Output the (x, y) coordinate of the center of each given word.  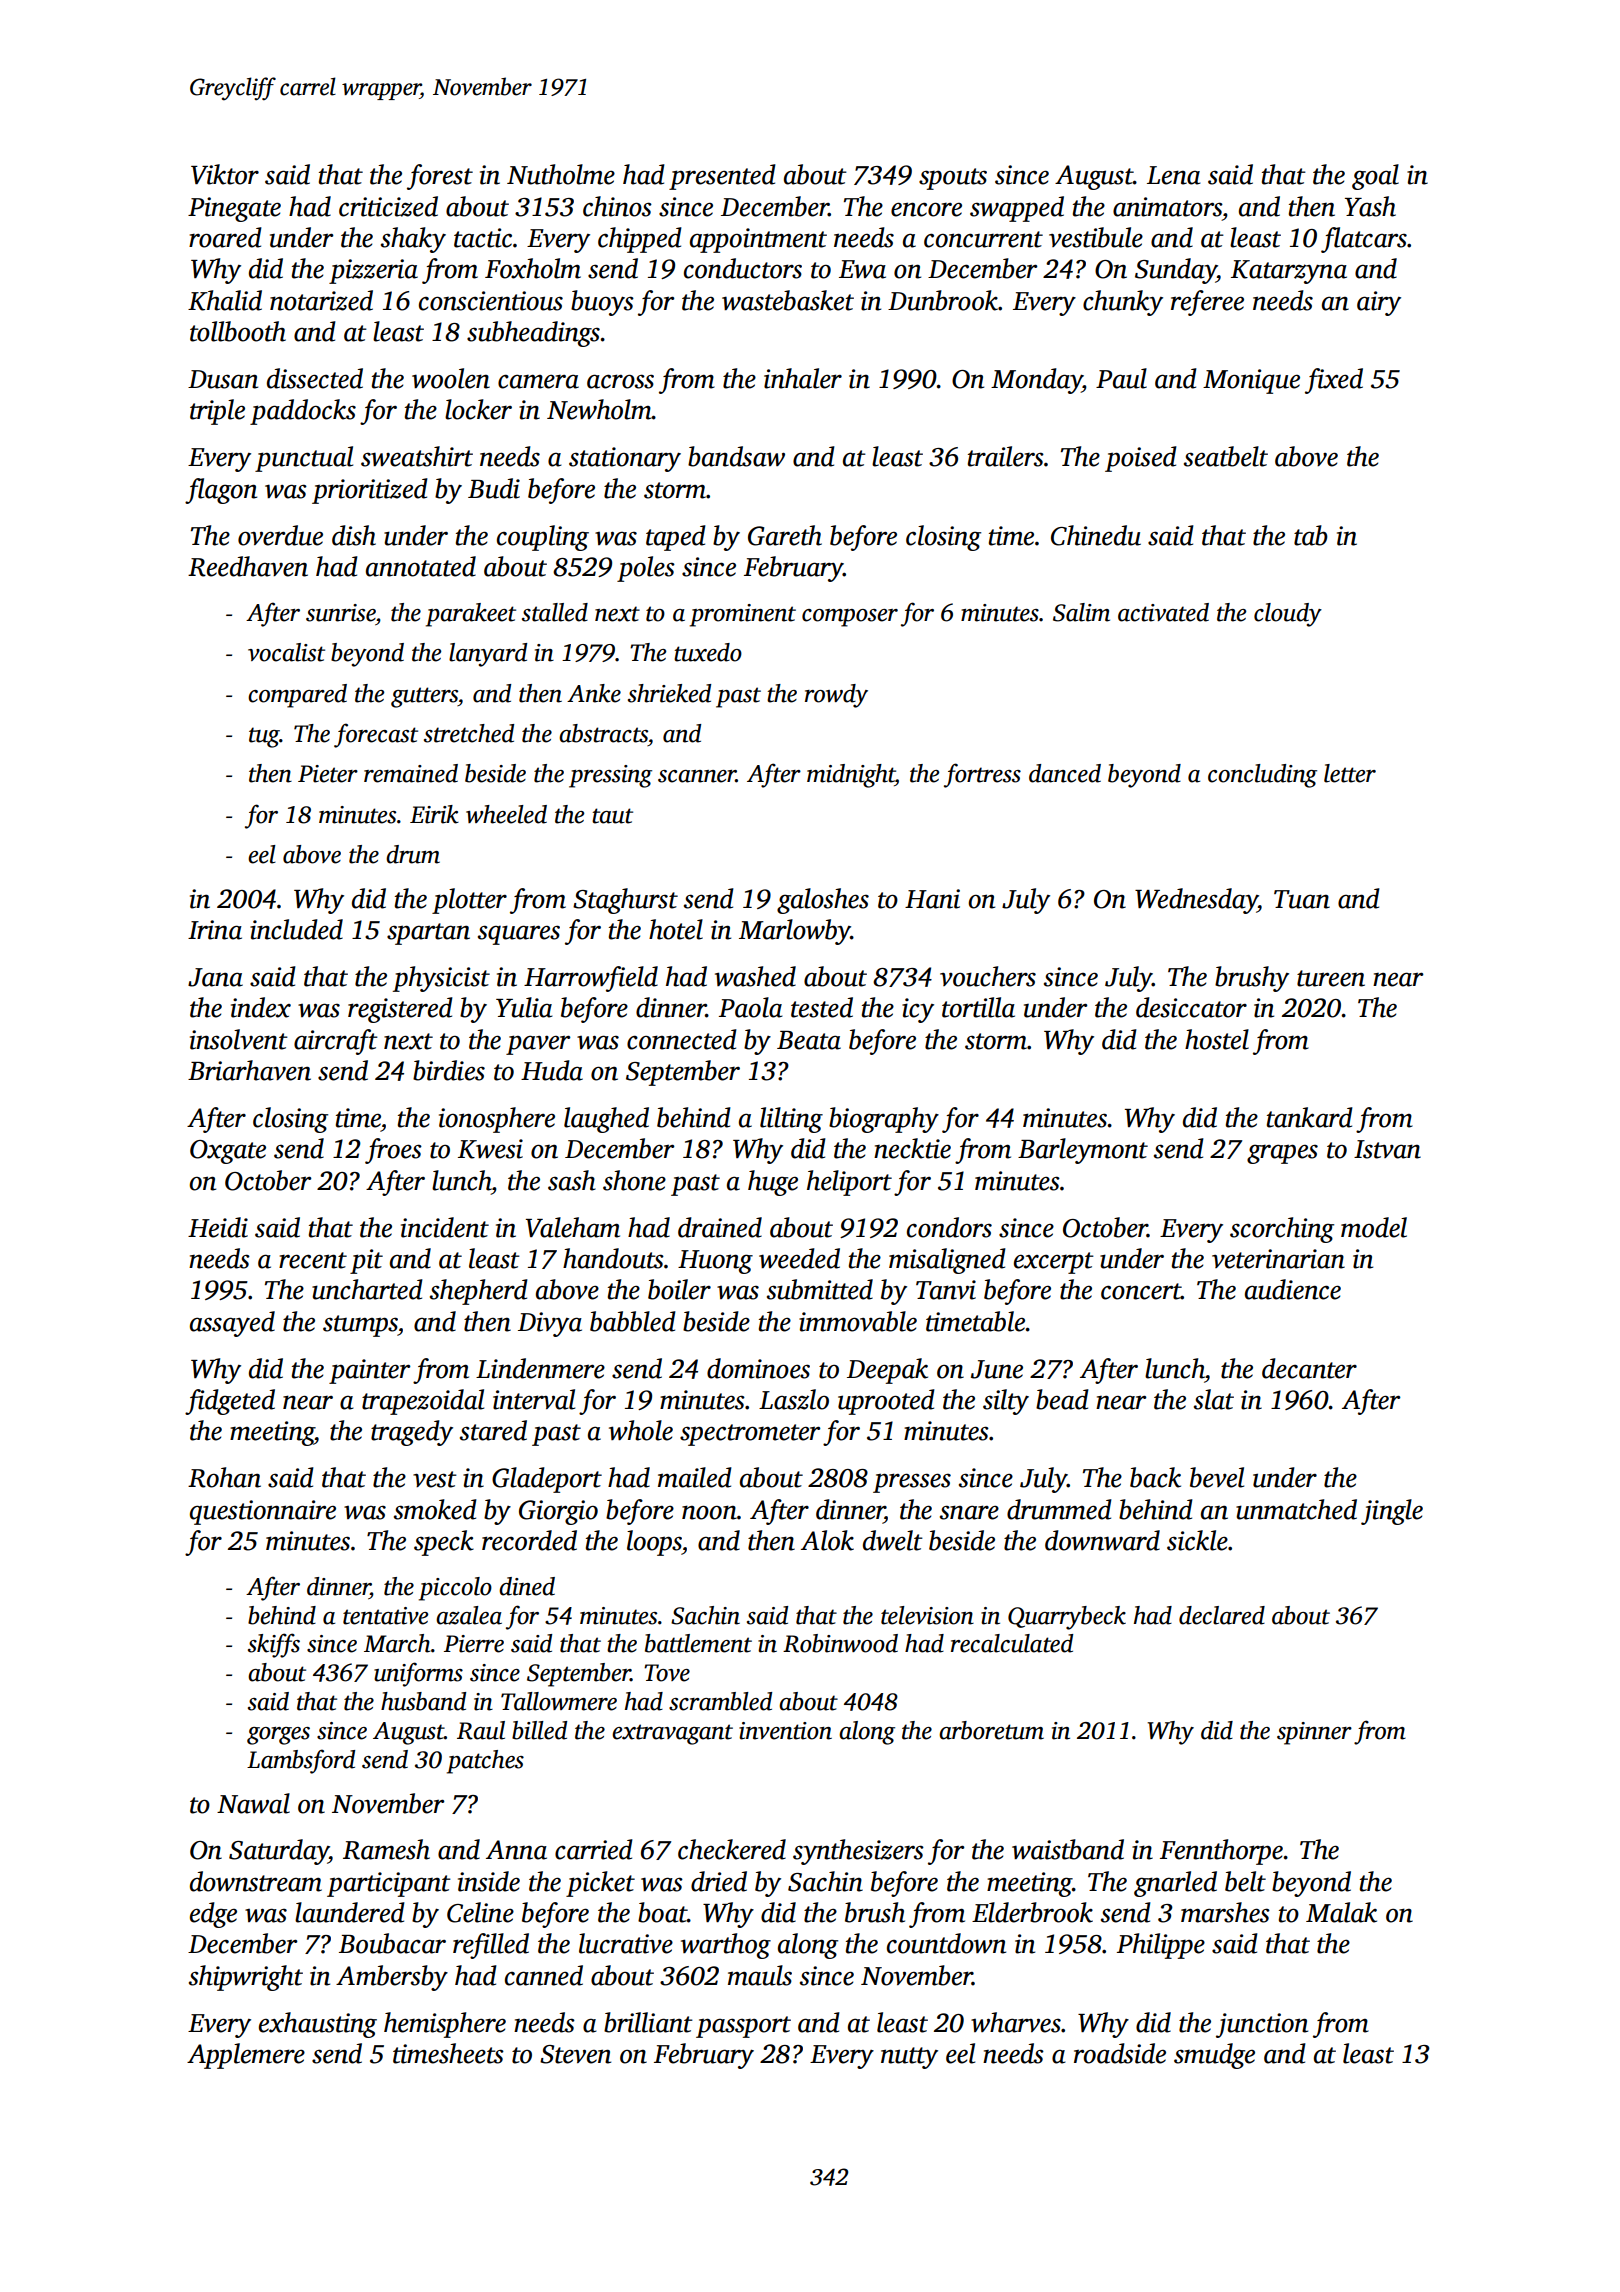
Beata (809, 1040)
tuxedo (708, 652)
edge (213, 1915)
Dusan (223, 379)
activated (1163, 612)
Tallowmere (559, 1701)
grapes (1282, 1154)
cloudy (1288, 615)
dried (719, 1881)
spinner (1314, 1733)
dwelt (893, 1540)
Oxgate (228, 1152)
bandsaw (736, 456)
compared (297, 696)
